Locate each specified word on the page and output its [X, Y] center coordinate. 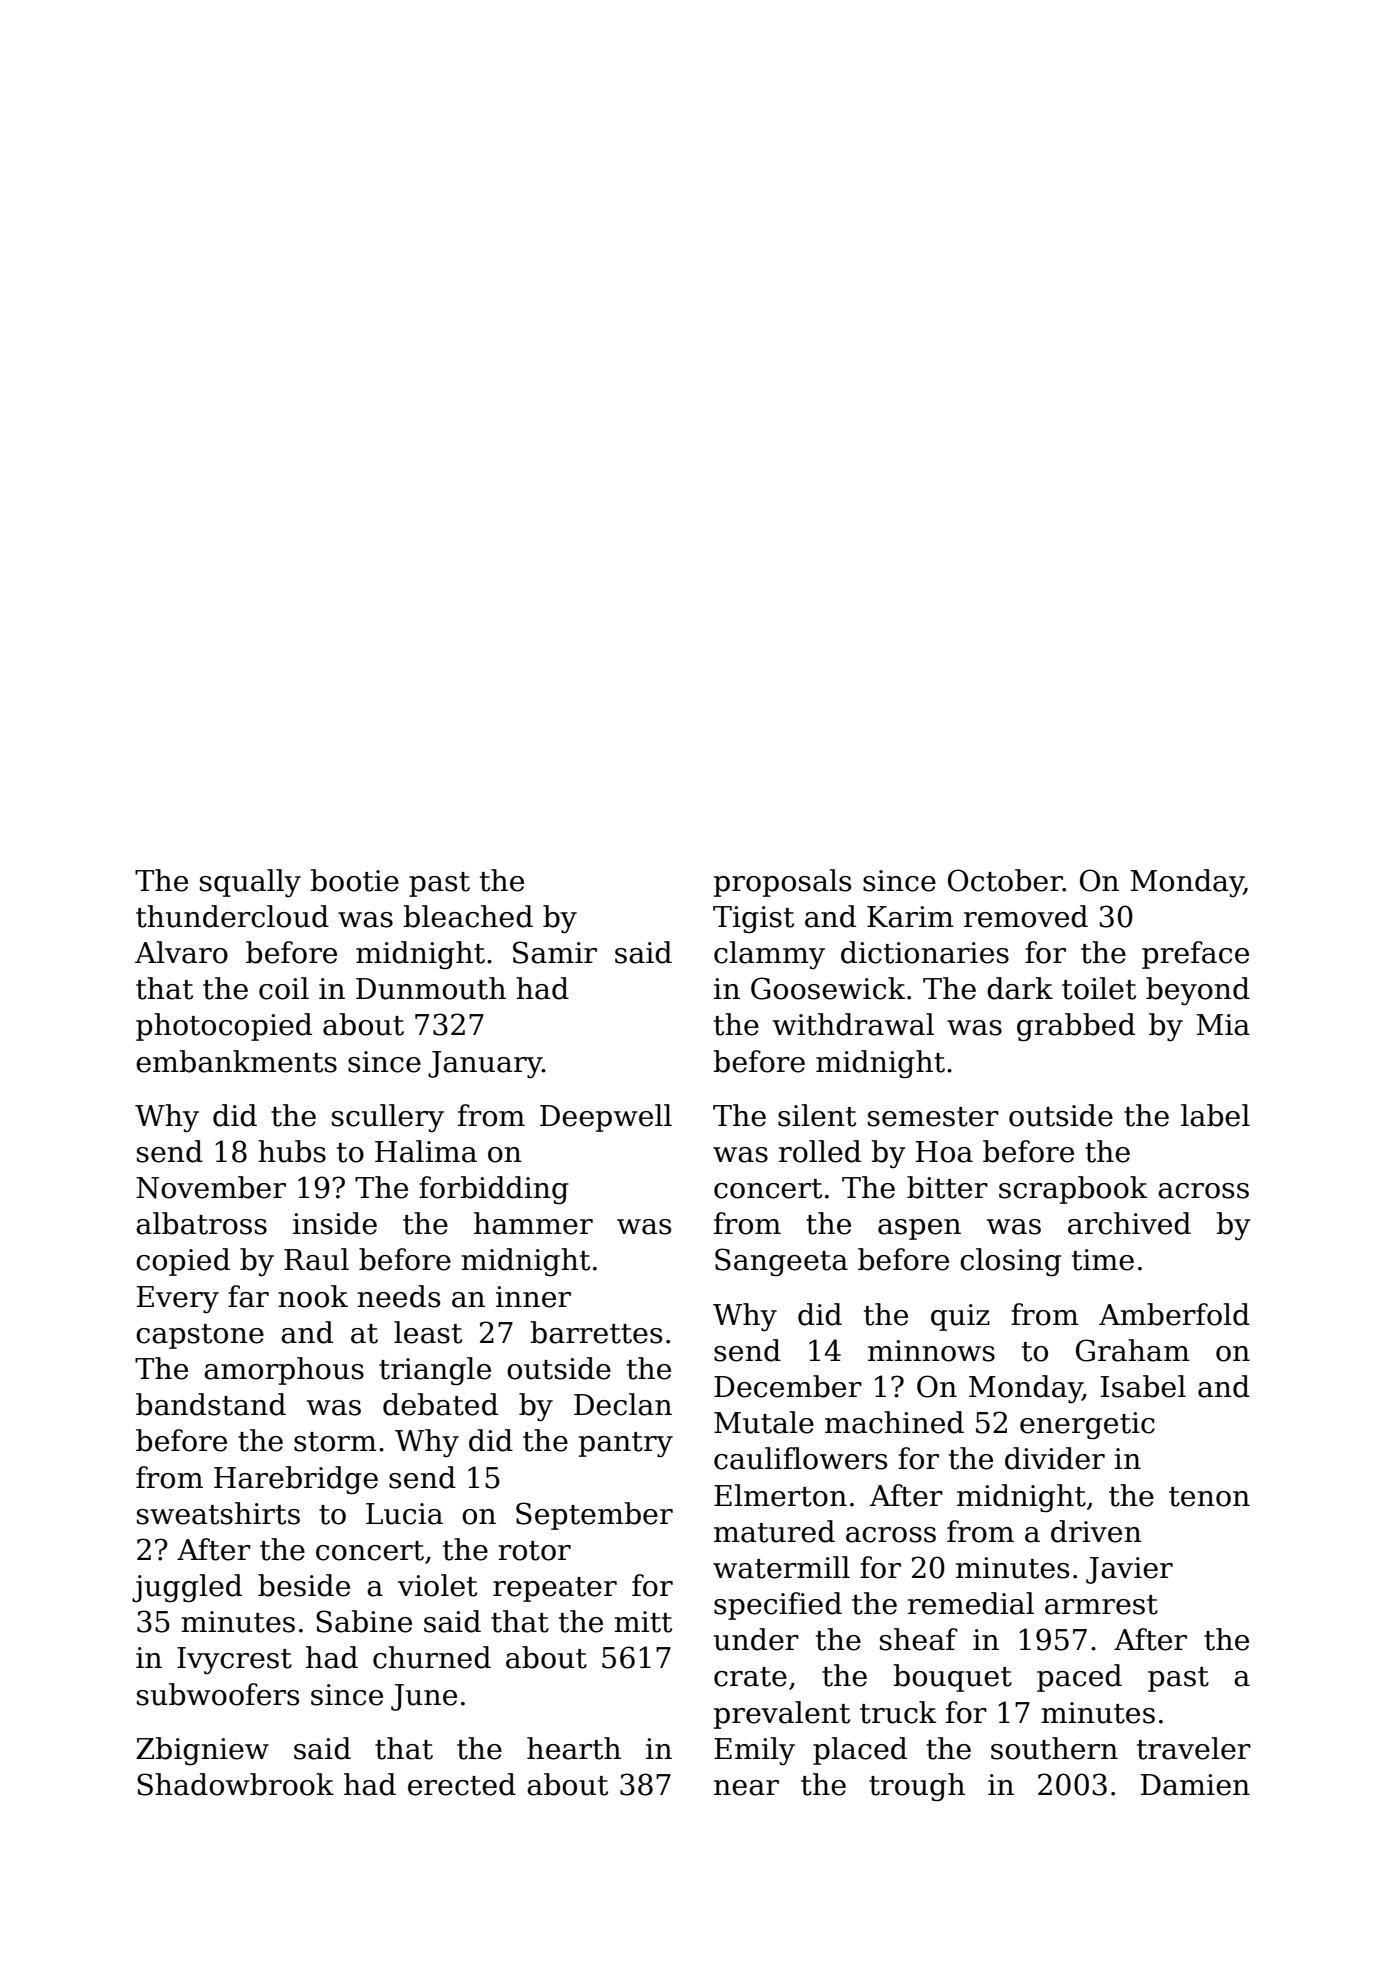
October [1005, 880]
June [424, 1697]
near [746, 1788]
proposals [782, 883]
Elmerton [780, 1495]
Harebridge [296, 1480]
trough [917, 1787]
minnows [931, 1351]
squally [250, 883]
